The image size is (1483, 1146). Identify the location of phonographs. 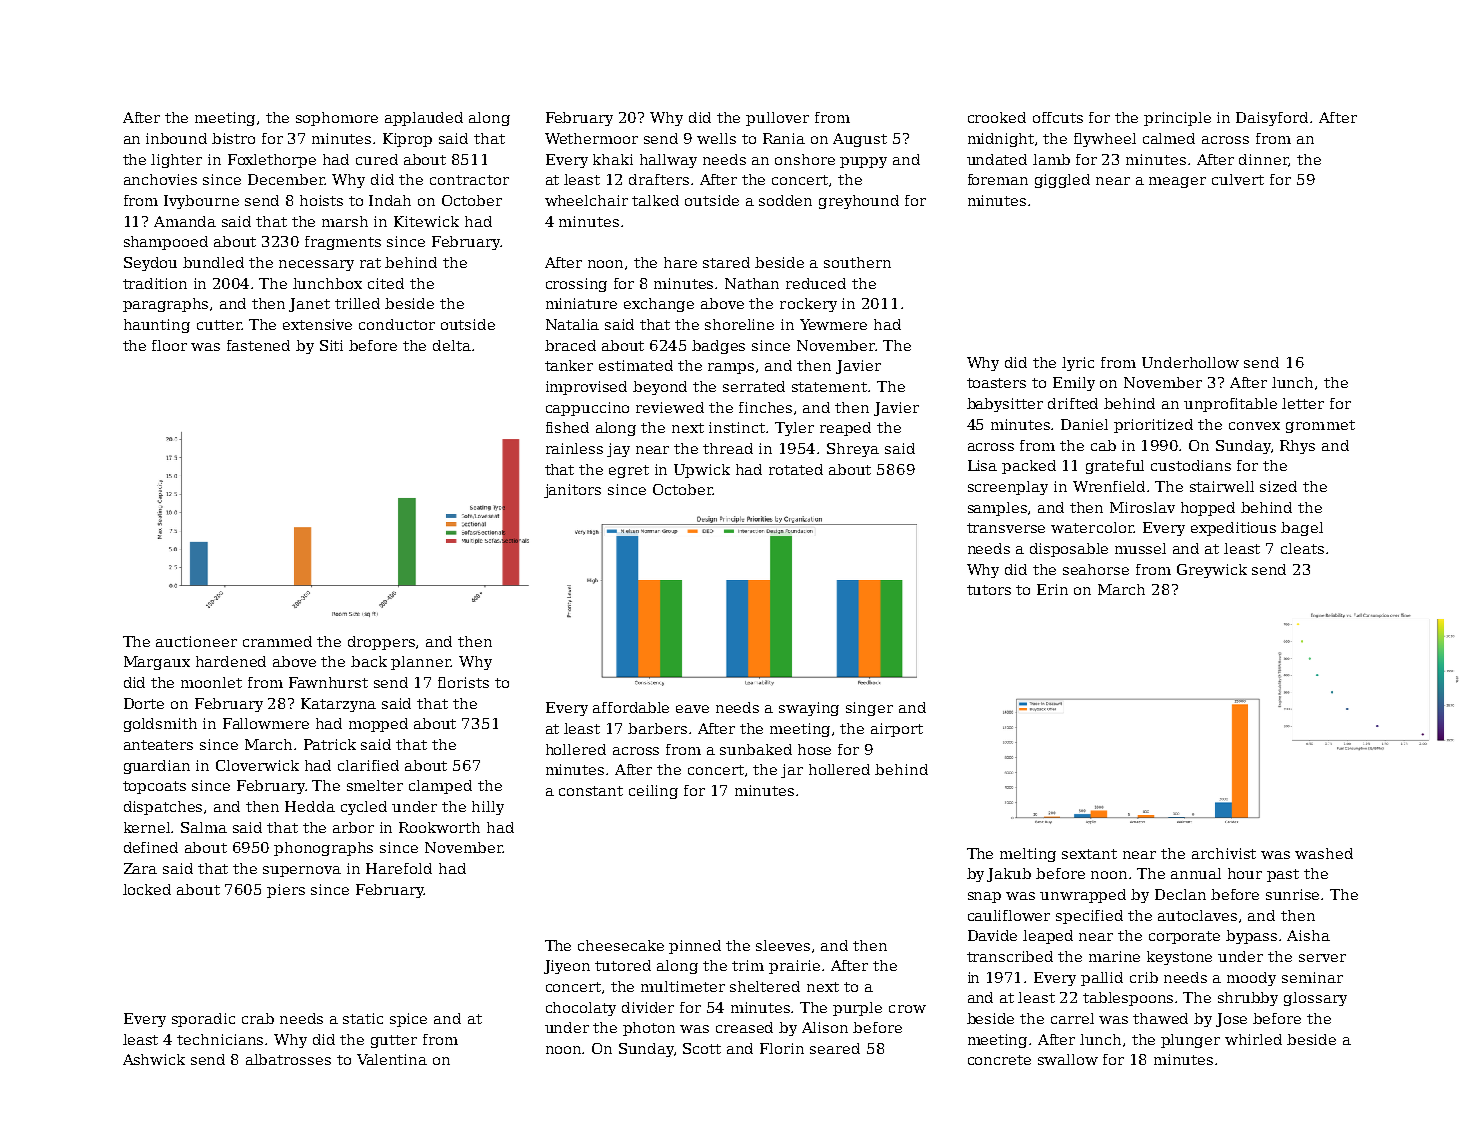
(323, 849).
